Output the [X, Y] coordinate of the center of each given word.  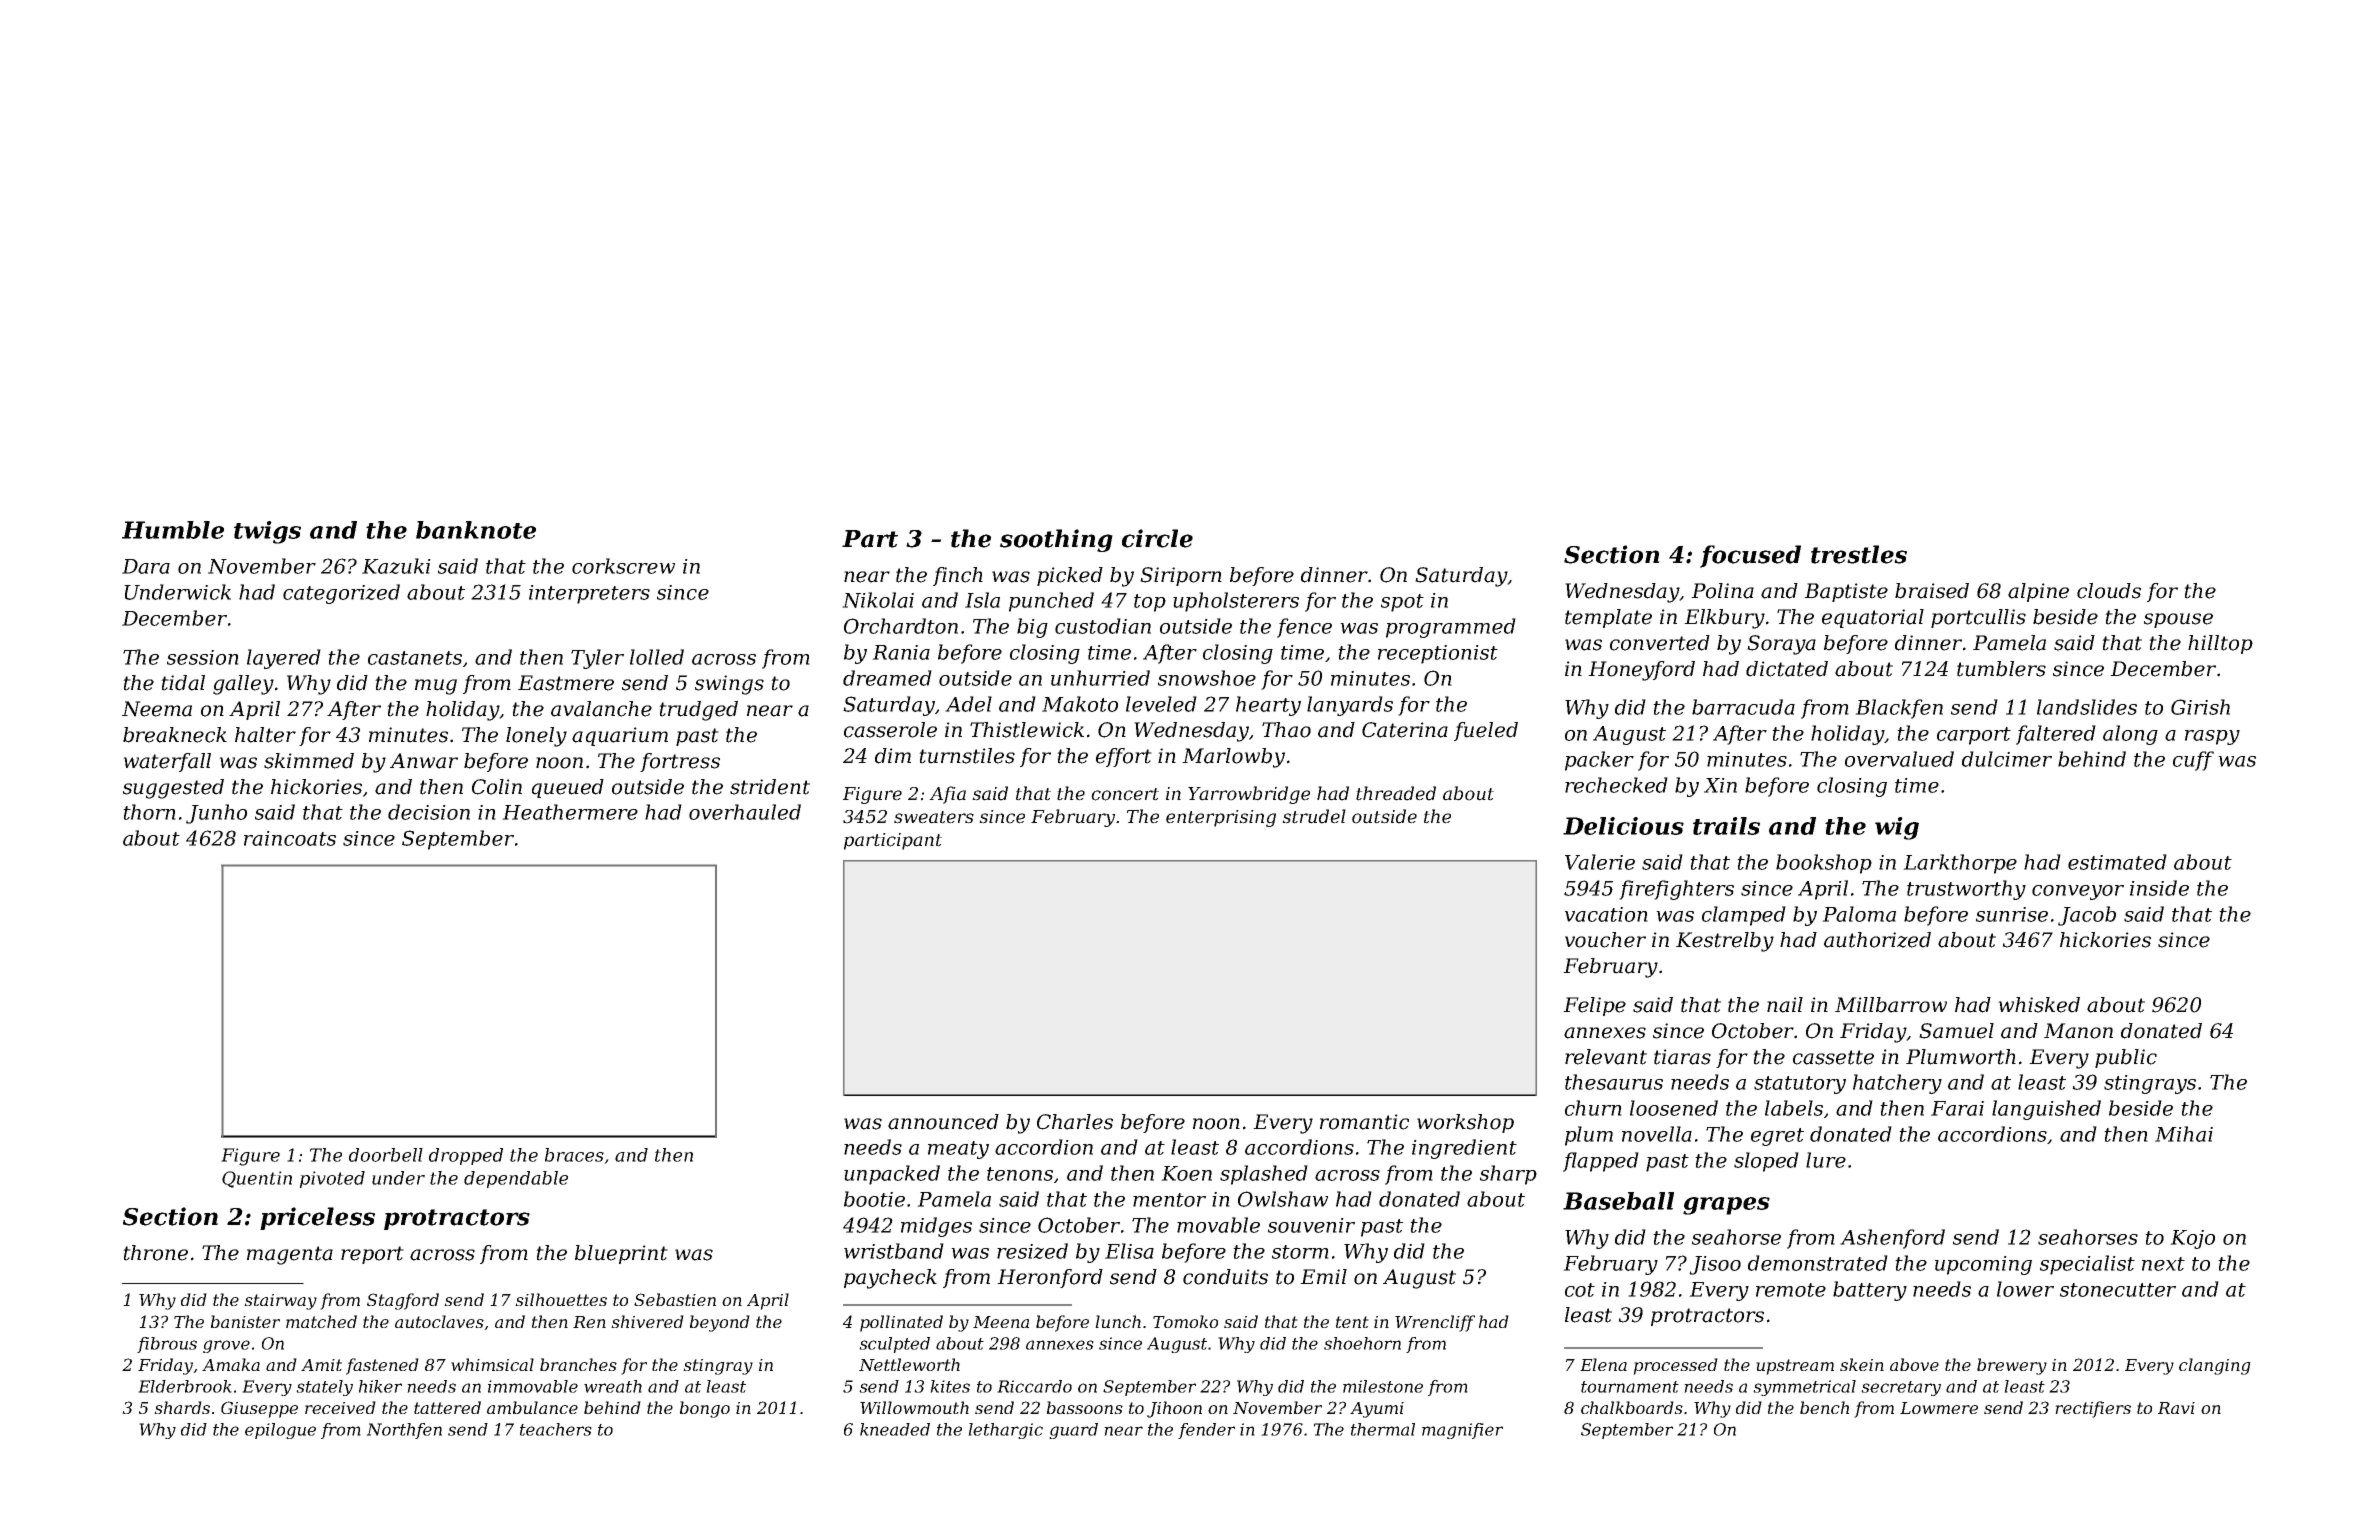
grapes [1726, 1206]
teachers [556, 1429]
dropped [466, 1156]
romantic [1364, 1122]
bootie [874, 1199]
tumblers [2001, 669]
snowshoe [1207, 678]
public [2126, 1058]
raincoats [290, 838]
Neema [157, 709]
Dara [146, 566]
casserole [890, 730]
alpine [2038, 592]
